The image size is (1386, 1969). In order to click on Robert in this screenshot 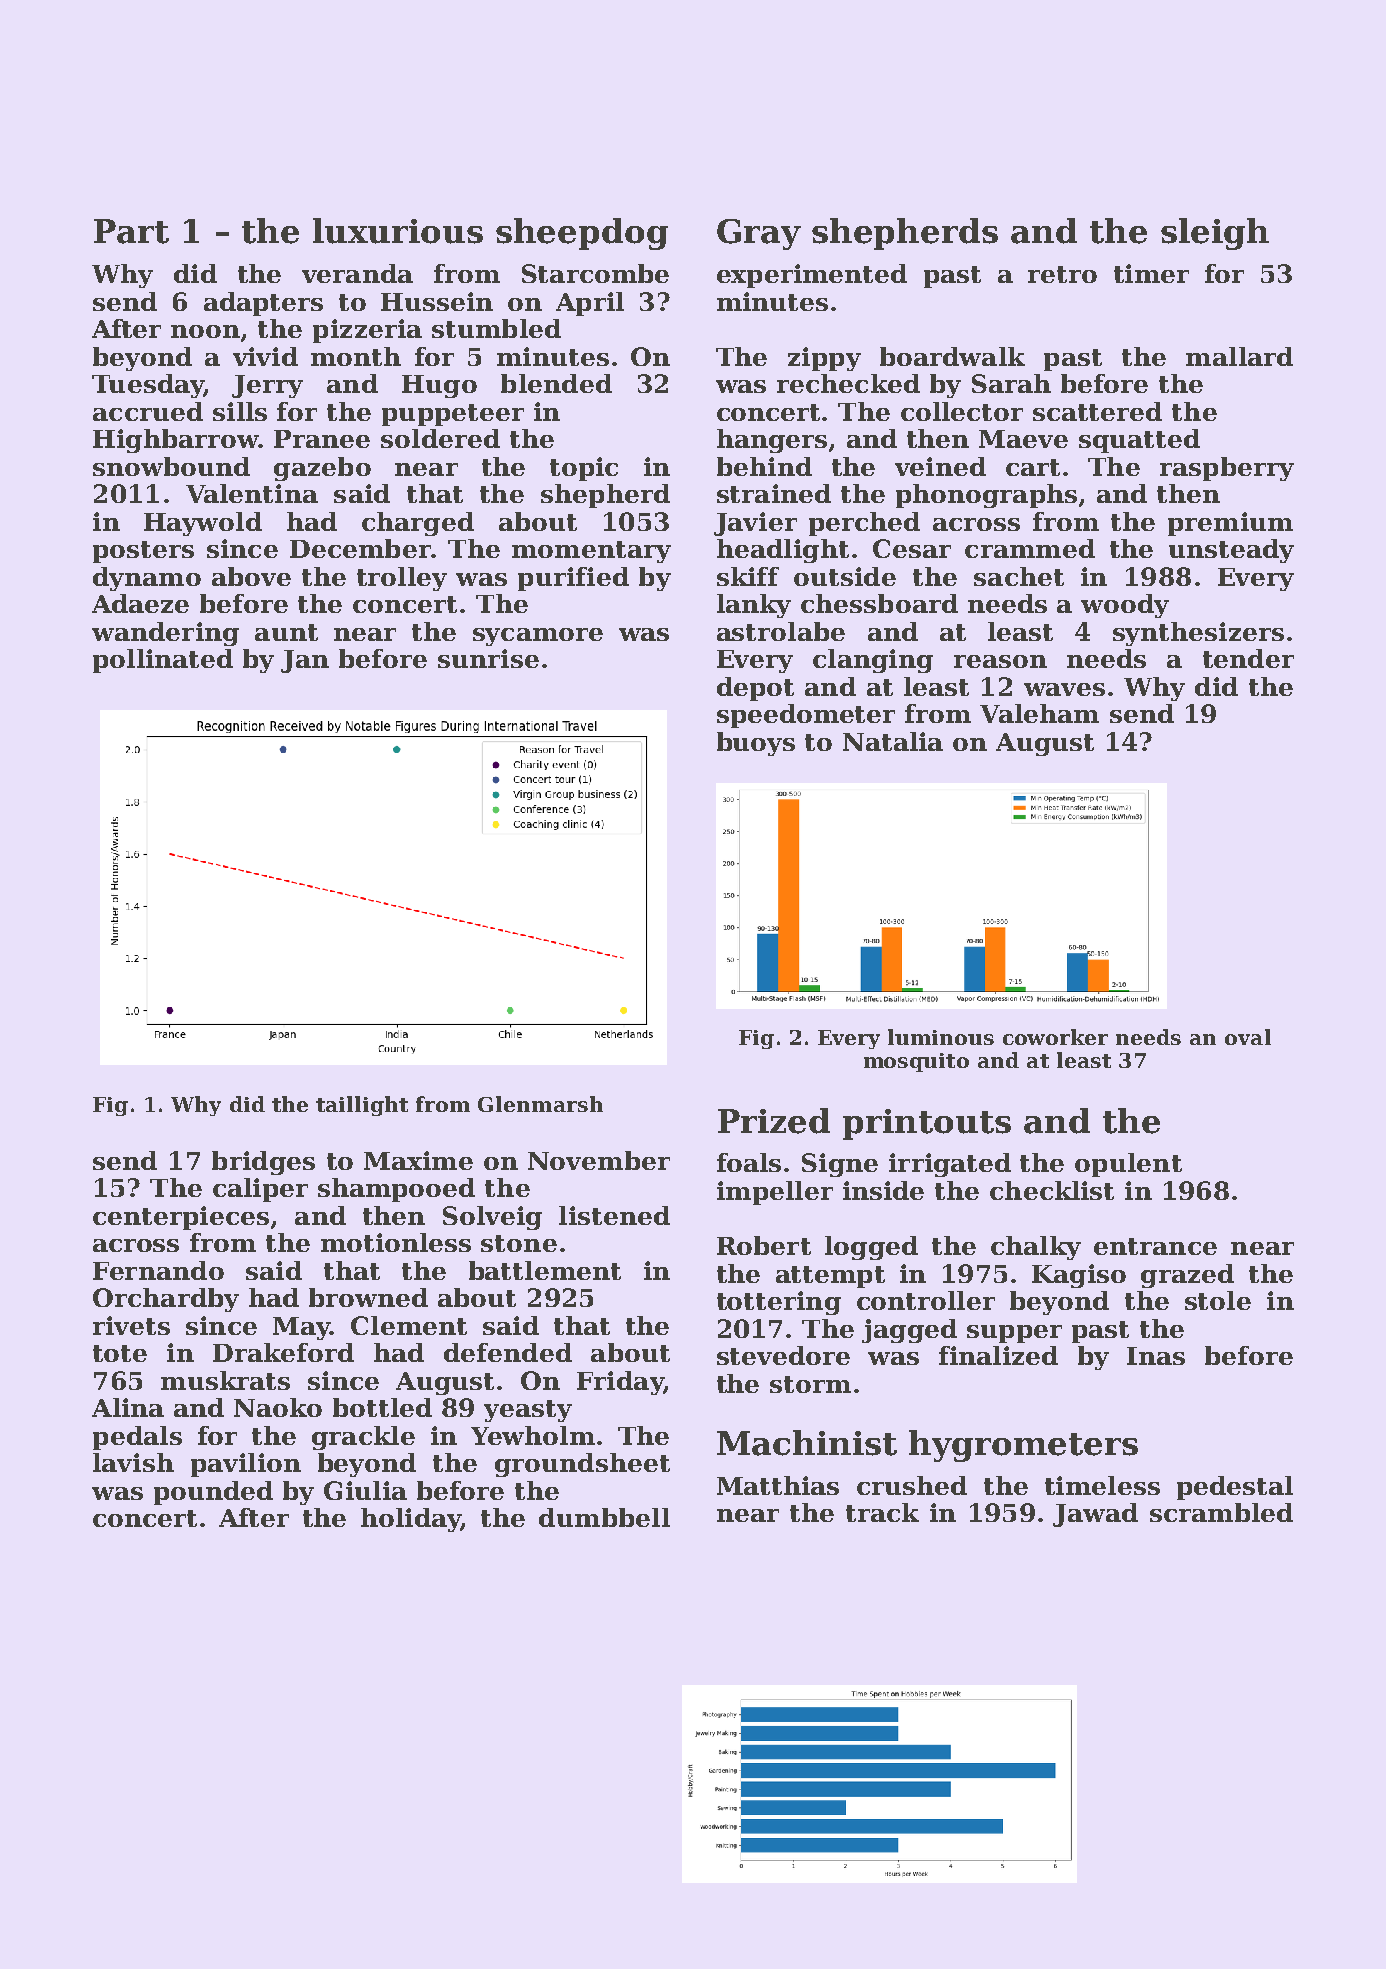, I will do `click(764, 1245)`.
